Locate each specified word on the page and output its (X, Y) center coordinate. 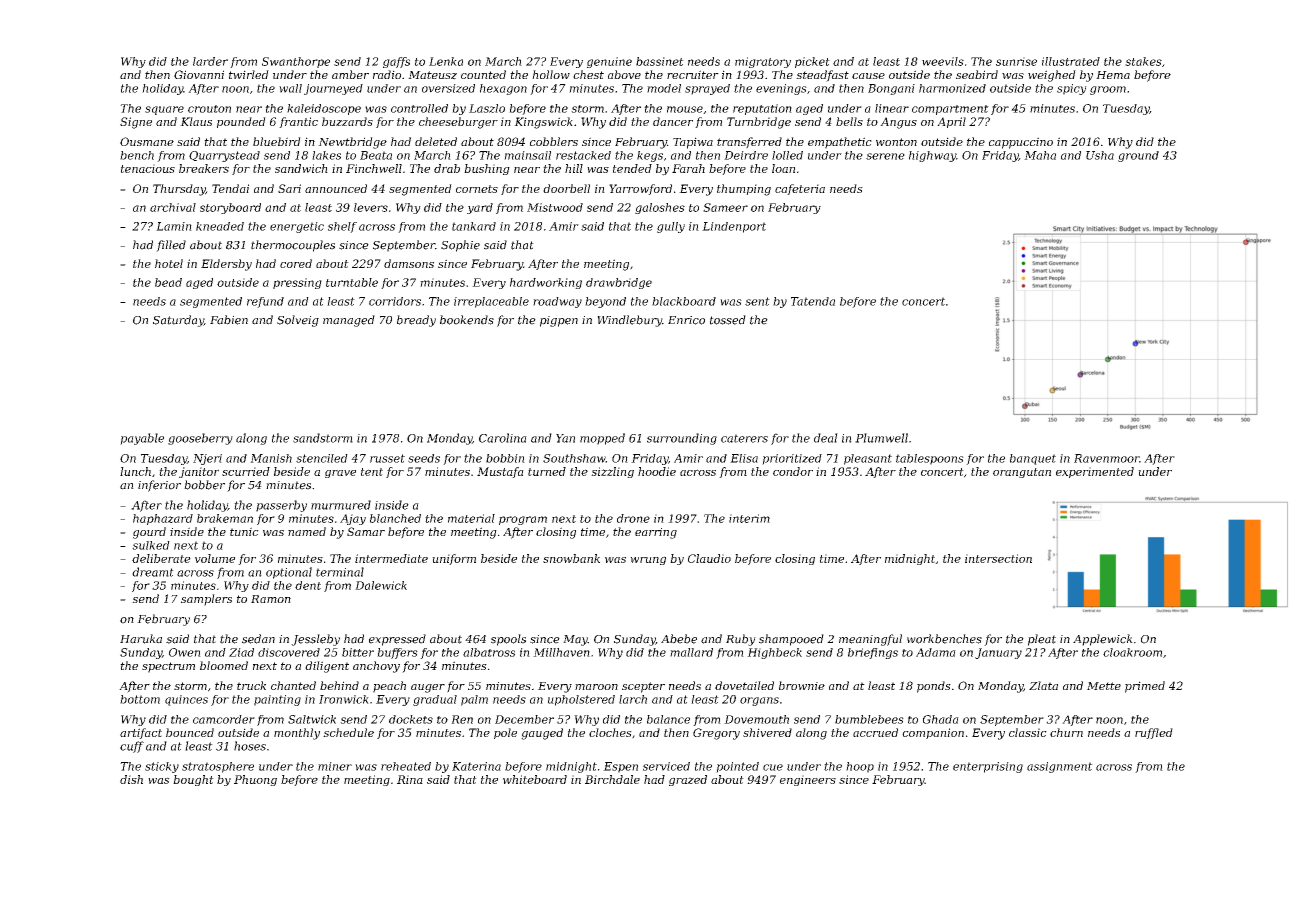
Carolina (503, 438)
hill (574, 168)
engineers (808, 780)
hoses (250, 746)
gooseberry (200, 439)
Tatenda (813, 301)
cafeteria (800, 189)
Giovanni (199, 74)
